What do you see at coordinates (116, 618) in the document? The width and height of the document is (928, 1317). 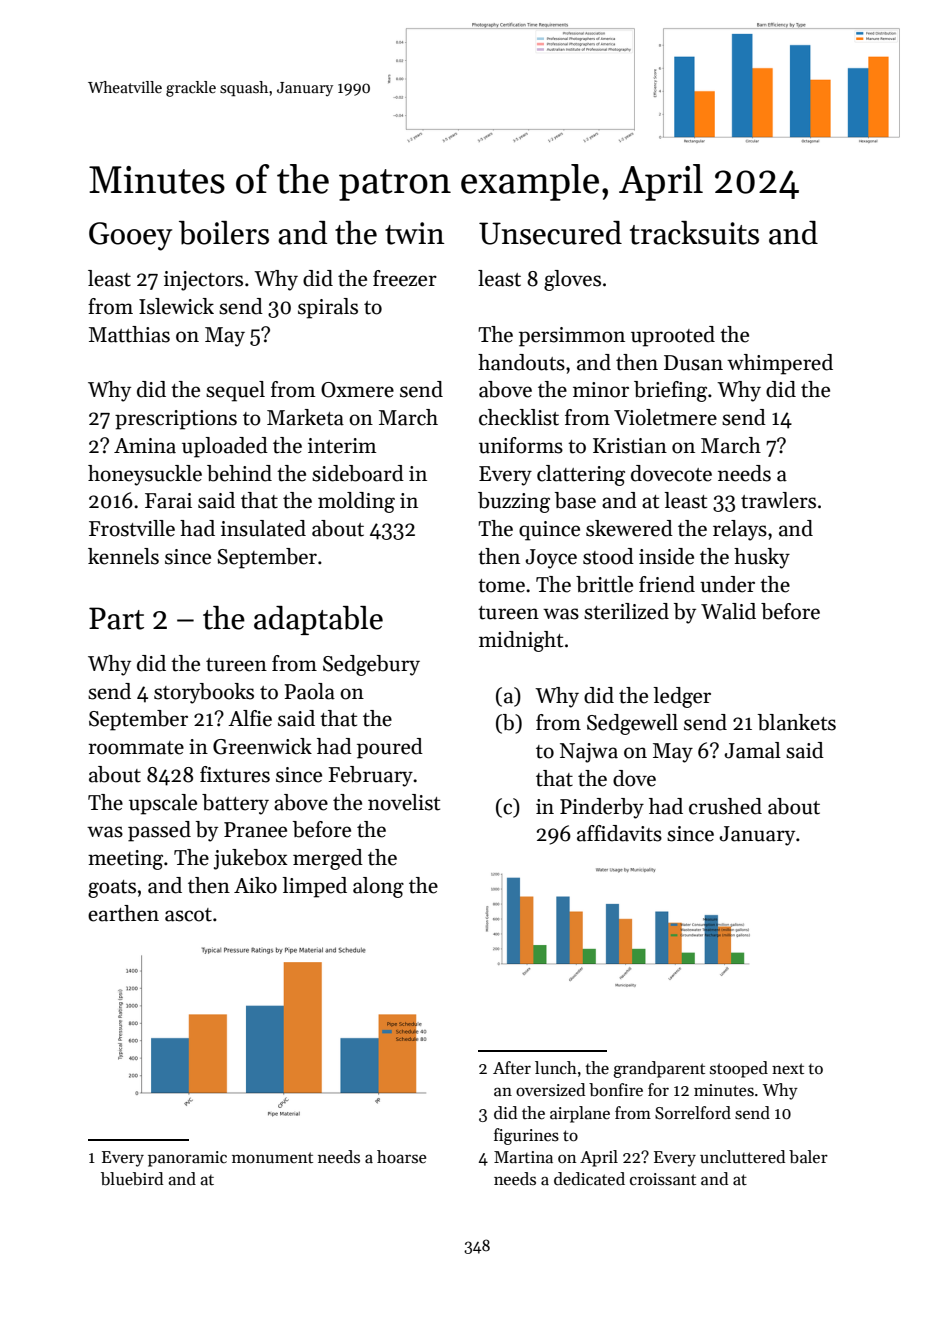 I see `Part` at bounding box center [116, 618].
